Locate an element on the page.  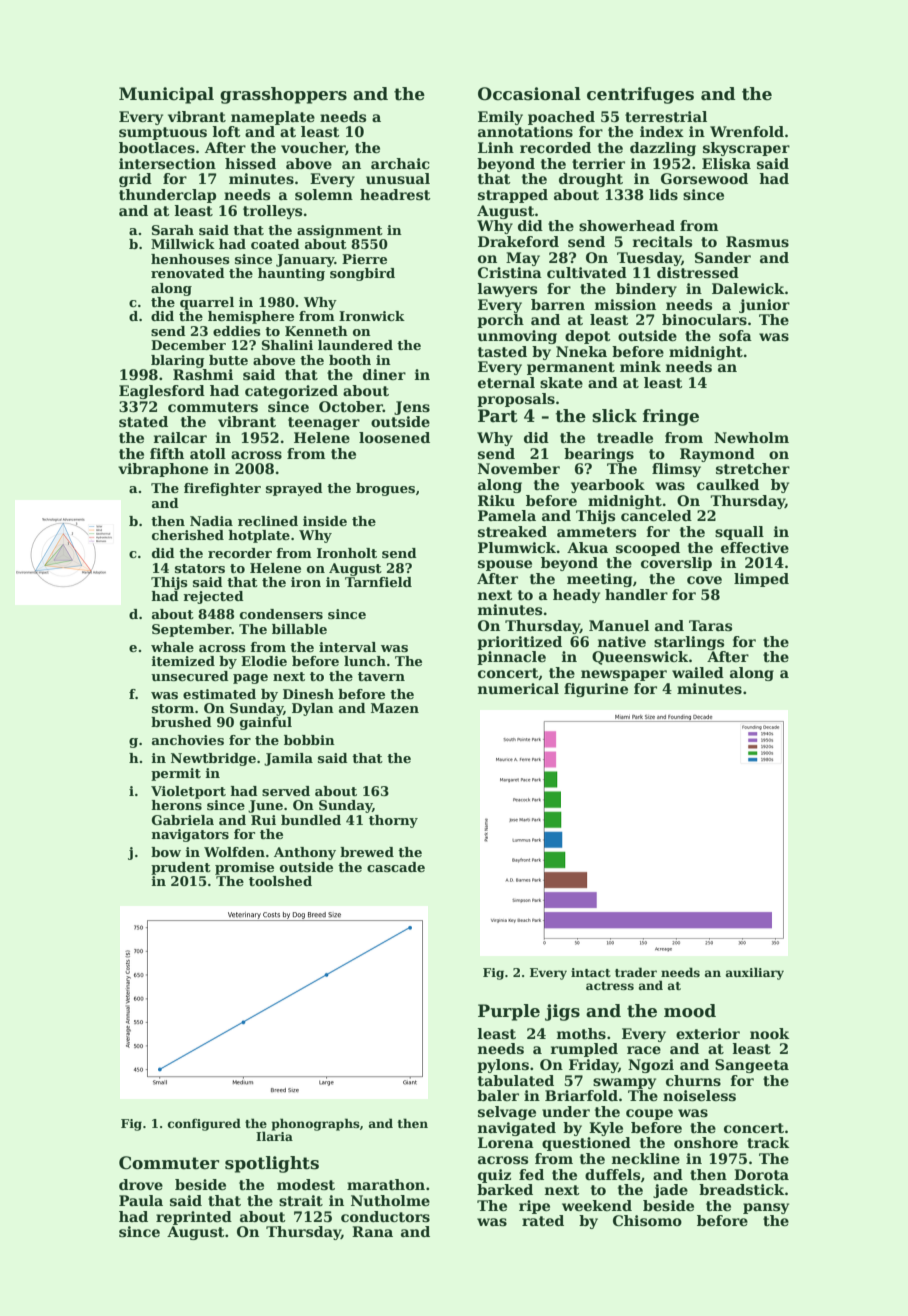
reprinted is located at coordinates (194, 1218).
